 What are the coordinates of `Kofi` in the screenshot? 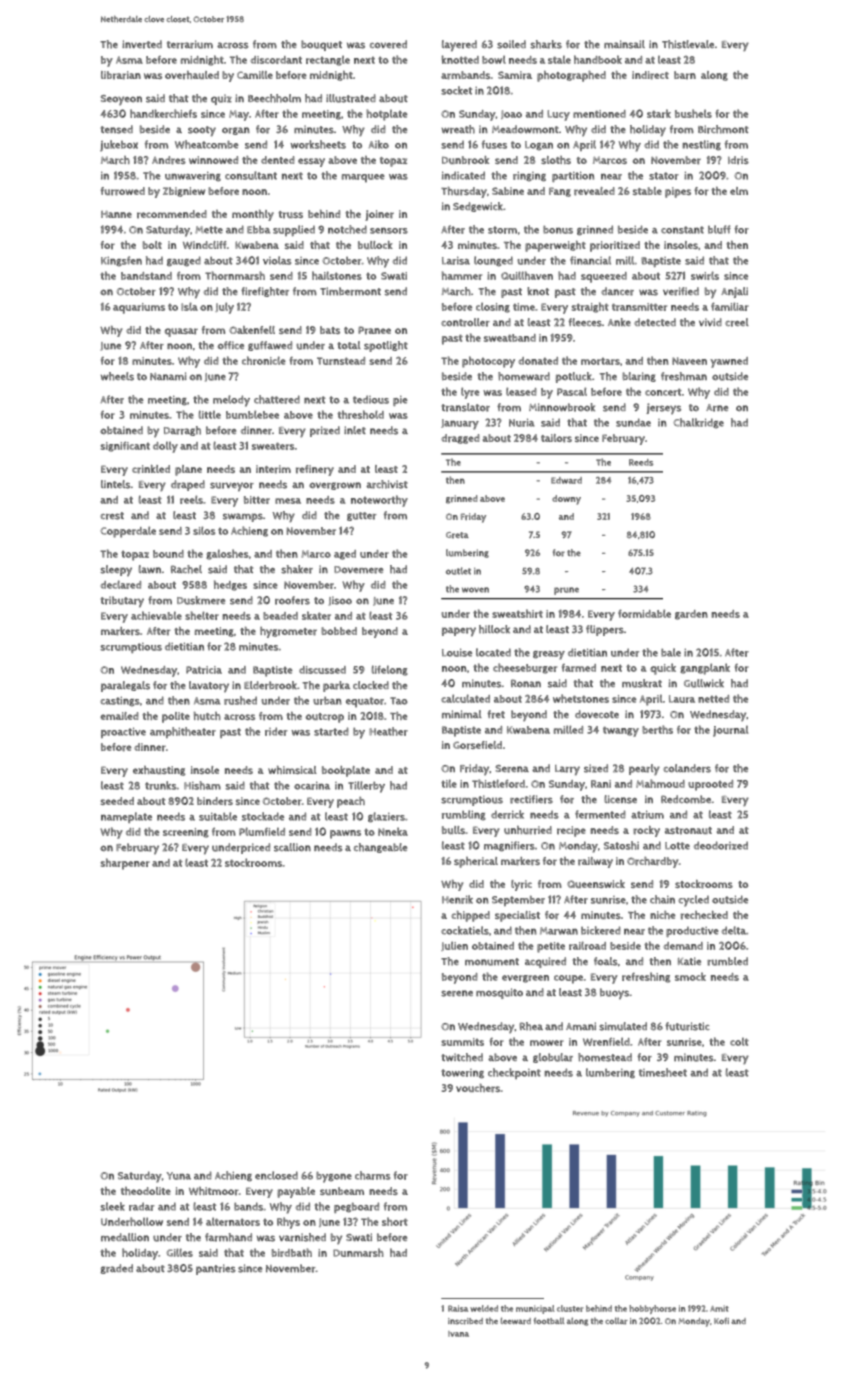 It's located at (721, 1321).
